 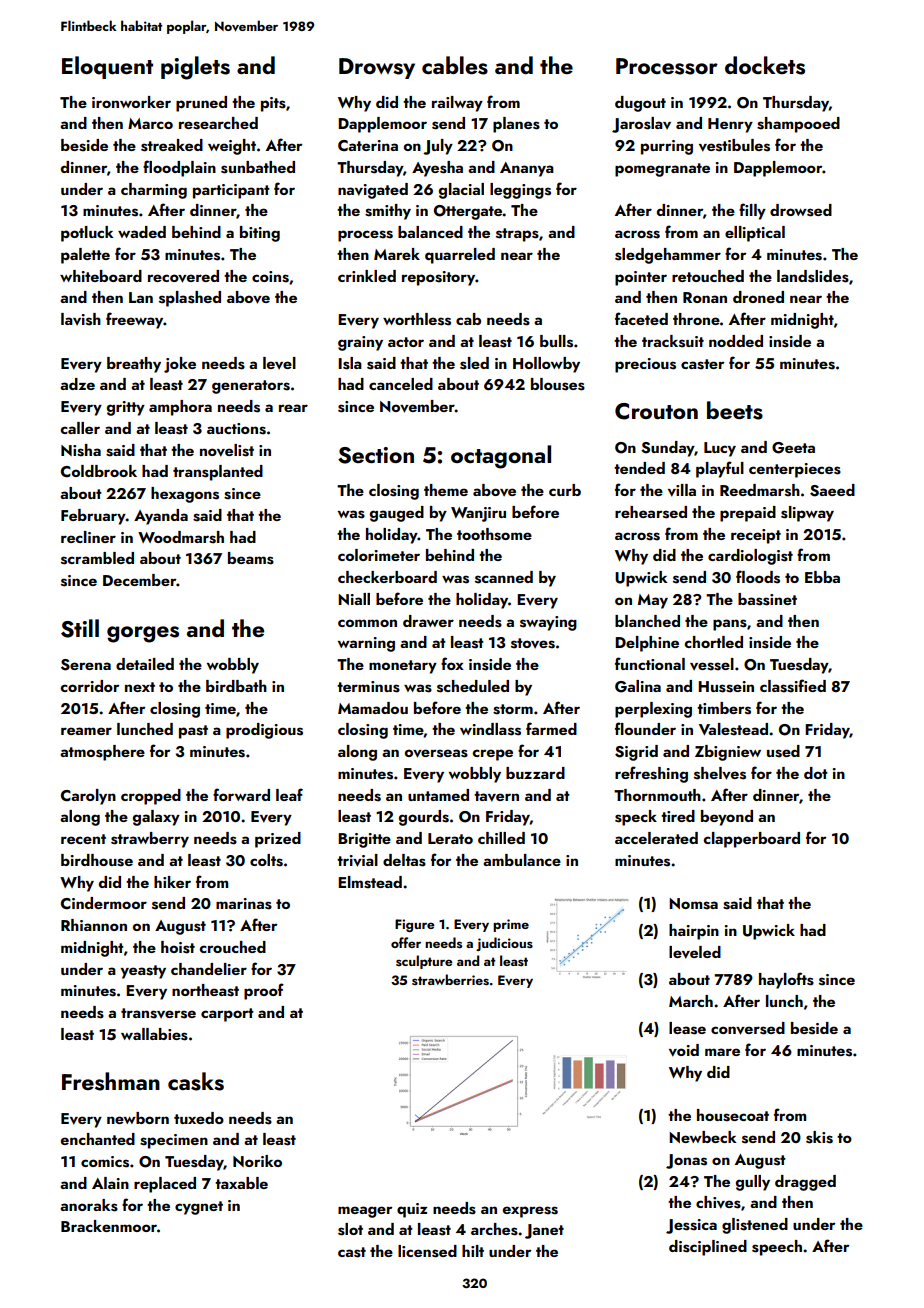 What do you see at coordinates (193, 732) in the screenshot?
I see `past` at bounding box center [193, 732].
